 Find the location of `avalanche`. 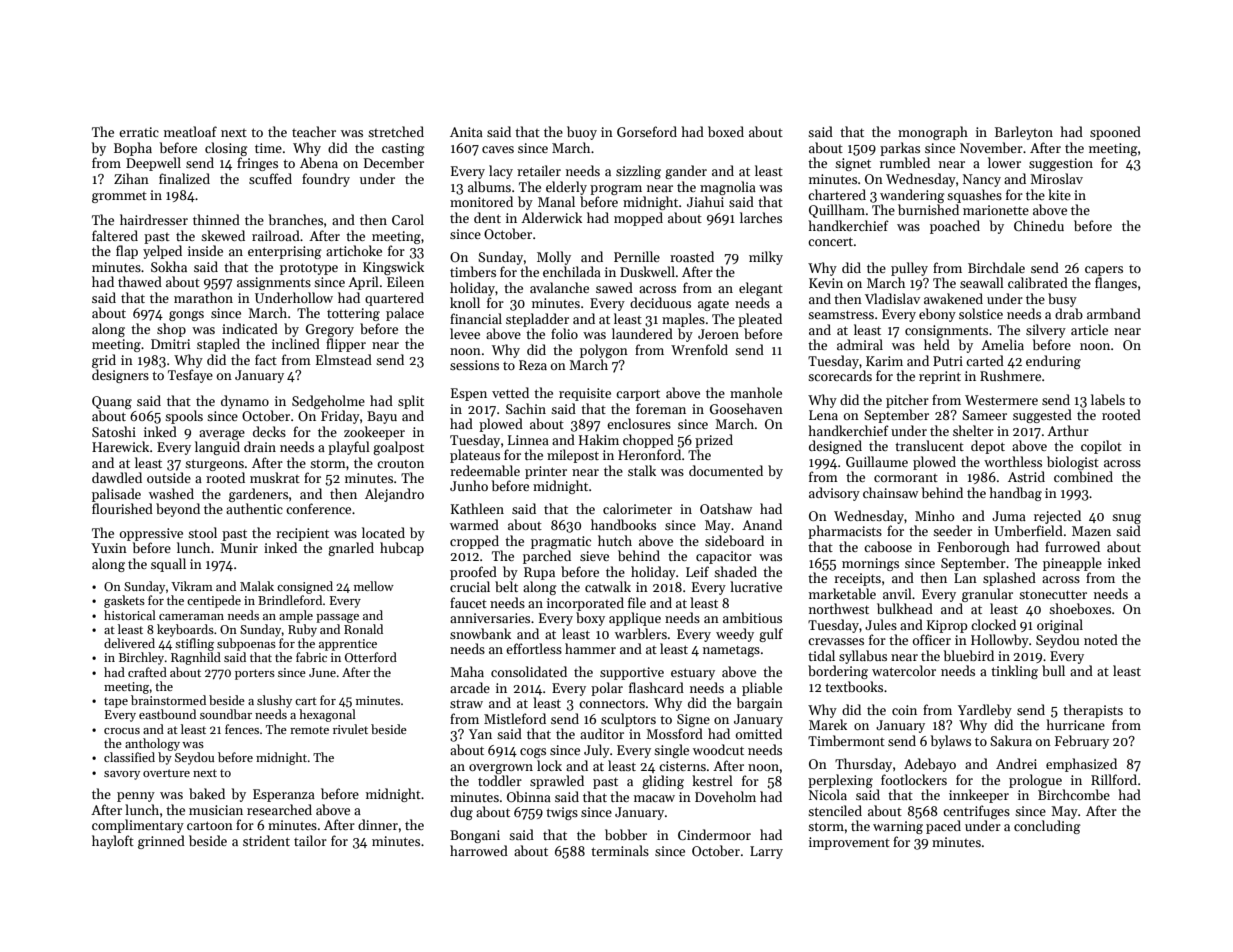

avalanche is located at coordinates (559, 287).
